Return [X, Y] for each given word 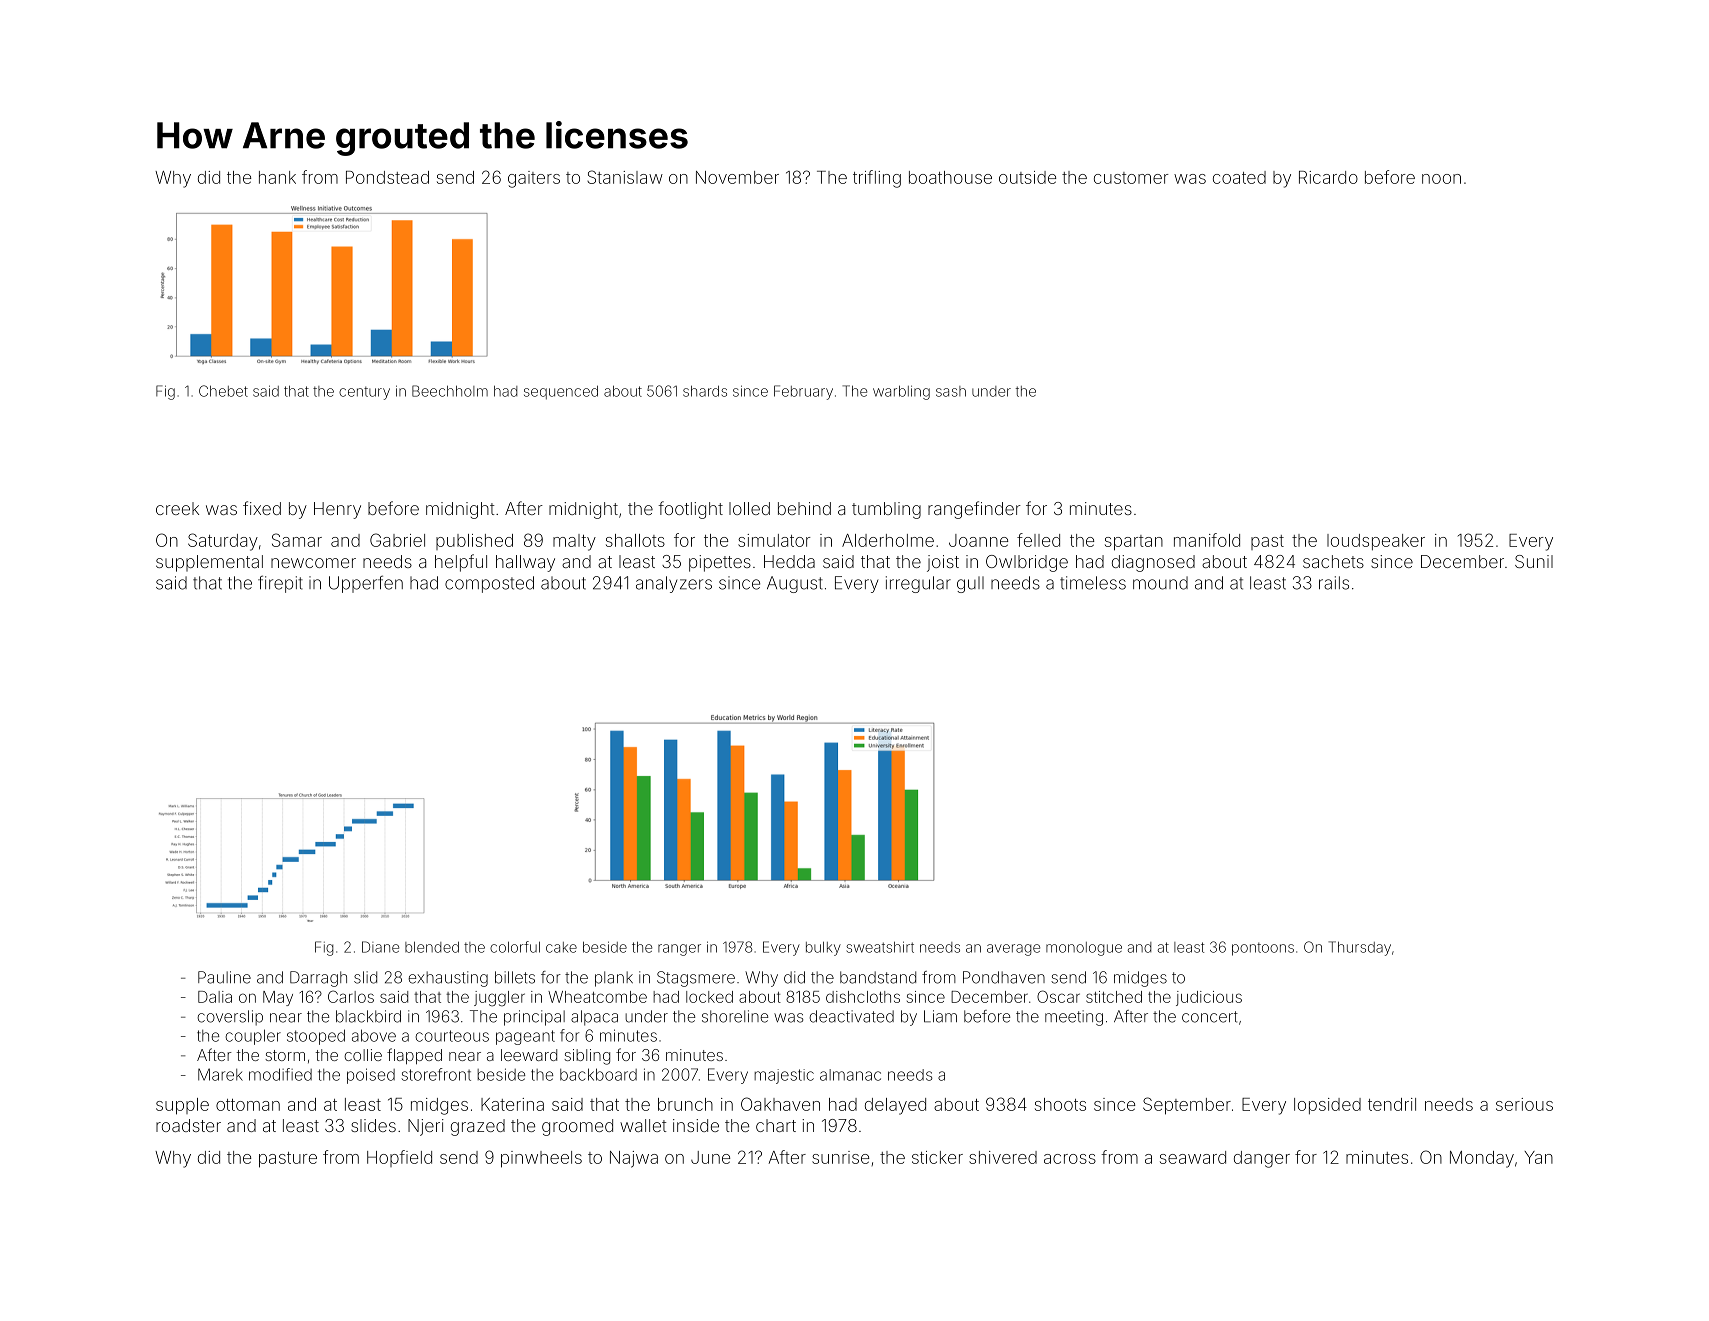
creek [177, 508]
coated [1239, 177]
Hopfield [399, 1158]
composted [489, 584]
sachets [1333, 561]
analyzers [674, 584]
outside [1027, 177]
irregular [918, 584]
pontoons [1263, 949]
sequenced [561, 392]
